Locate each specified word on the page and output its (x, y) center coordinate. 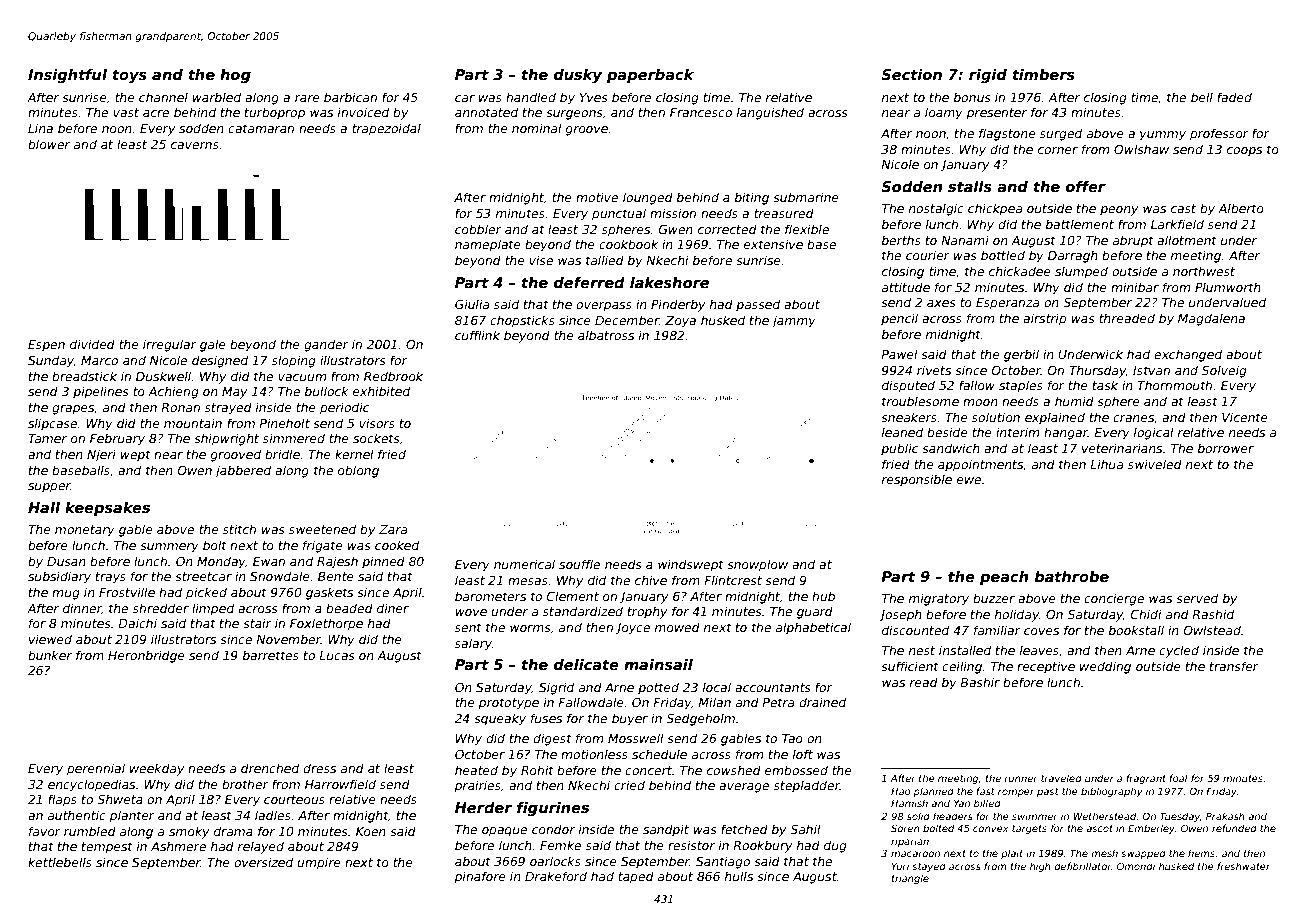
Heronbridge (146, 656)
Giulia (472, 304)
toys (129, 76)
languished (770, 113)
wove (471, 612)
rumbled (90, 831)
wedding (1105, 667)
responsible (917, 480)
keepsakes (107, 509)
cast (1183, 208)
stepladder (807, 786)
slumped (1081, 272)
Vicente (1245, 417)
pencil (899, 319)
